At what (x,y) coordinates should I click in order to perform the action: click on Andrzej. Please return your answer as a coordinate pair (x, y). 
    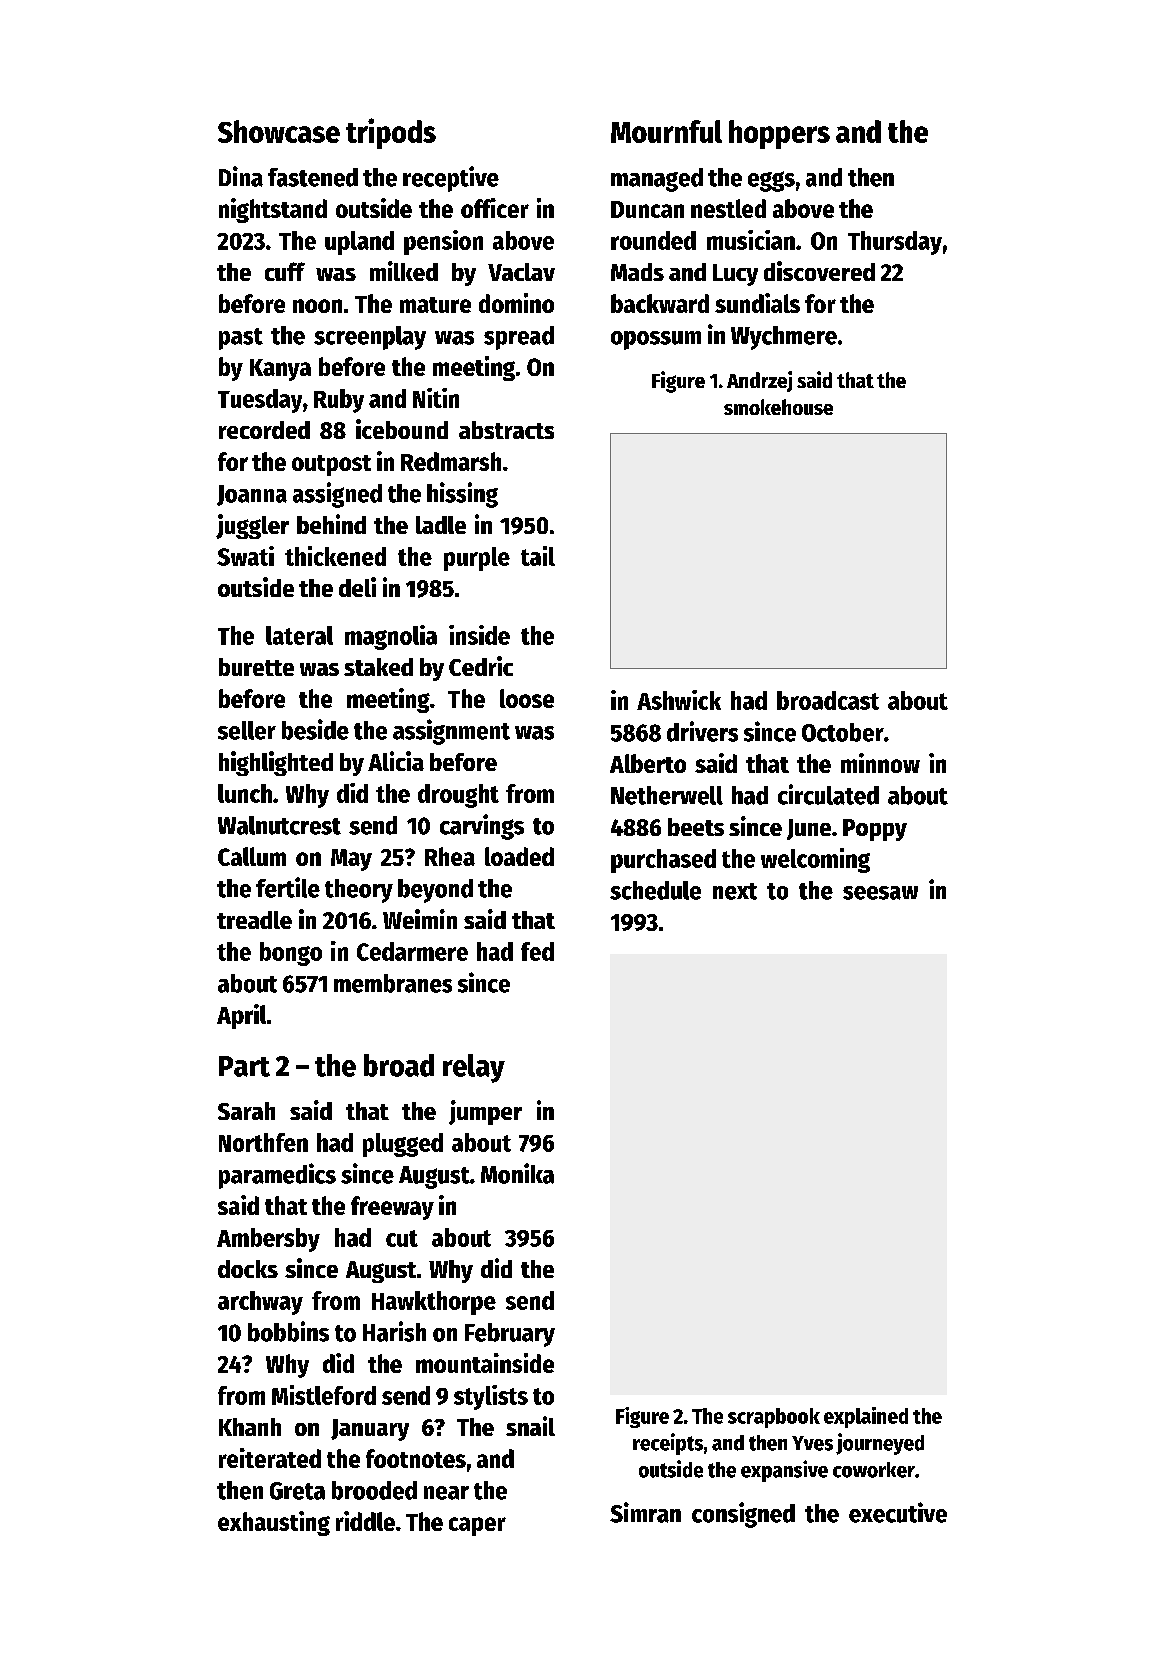
    Looking at the image, I should click on (759, 381).
